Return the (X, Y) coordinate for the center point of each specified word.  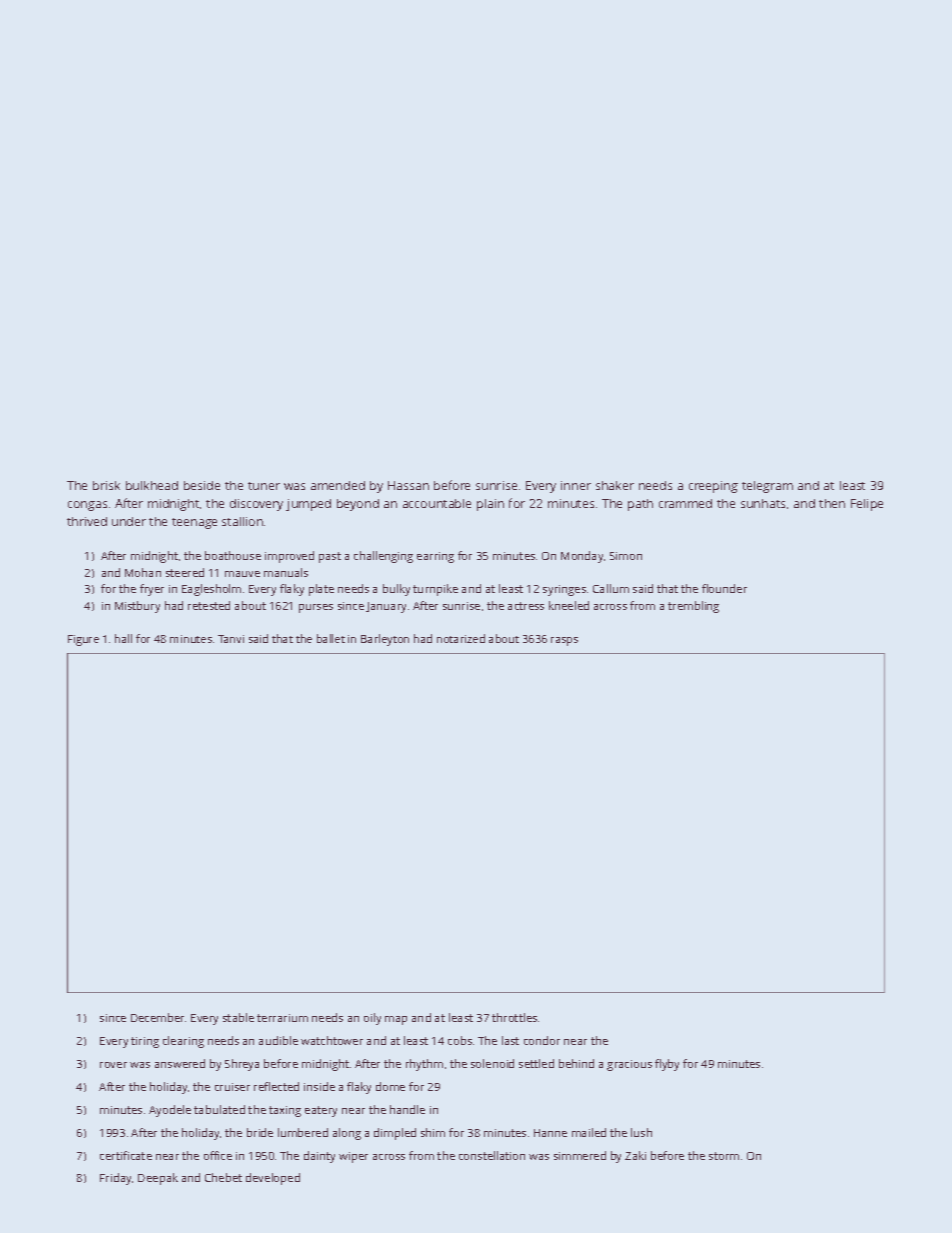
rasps (564, 641)
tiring (145, 1042)
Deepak (158, 1179)
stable (238, 1017)
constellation (492, 1155)
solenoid (492, 1063)
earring (435, 557)
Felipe (867, 505)
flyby (667, 1065)
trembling (693, 607)
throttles (514, 1017)
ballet (331, 638)
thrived (87, 521)
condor (542, 1040)
